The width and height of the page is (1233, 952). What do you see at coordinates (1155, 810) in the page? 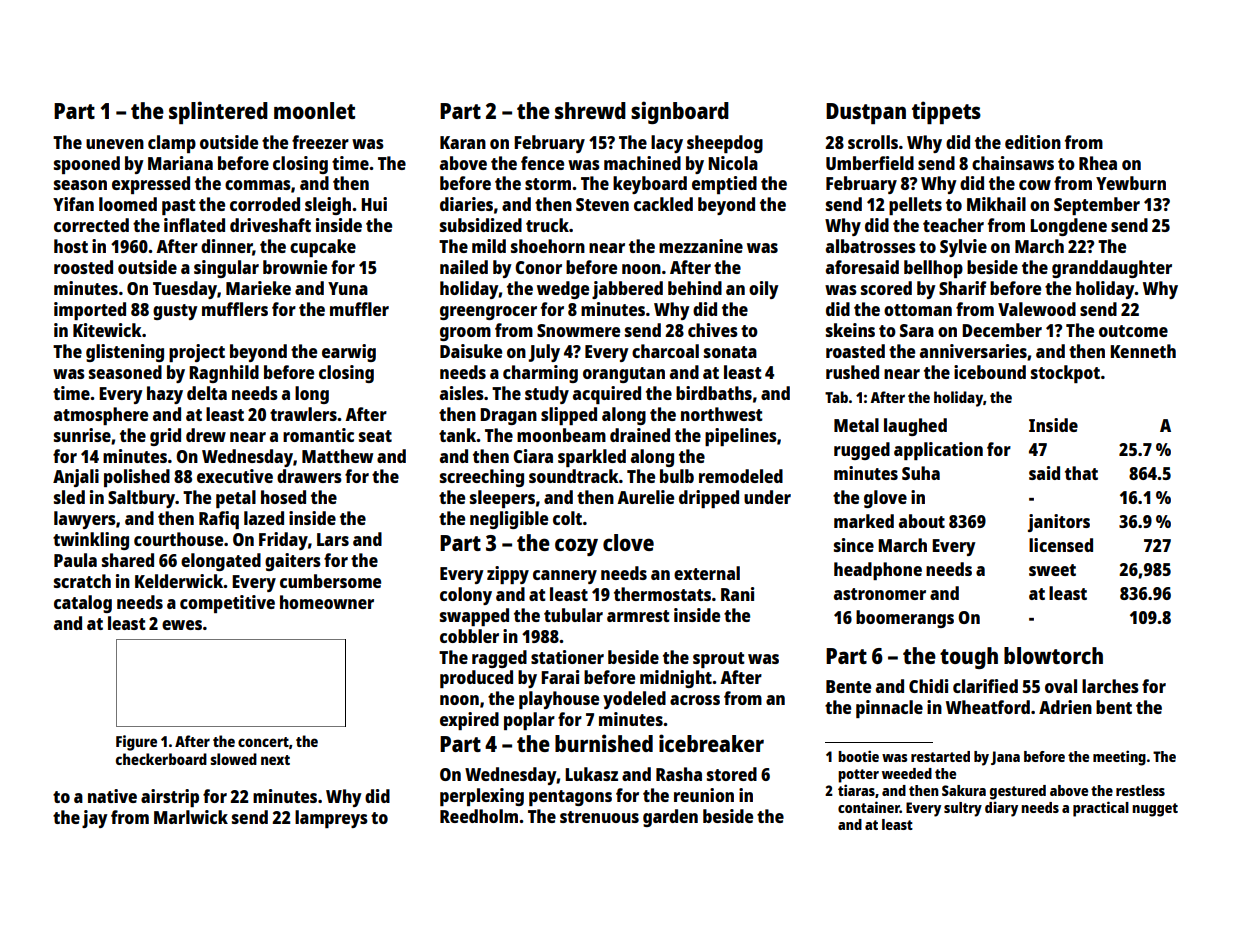
I see `nugget` at bounding box center [1155, 810].
